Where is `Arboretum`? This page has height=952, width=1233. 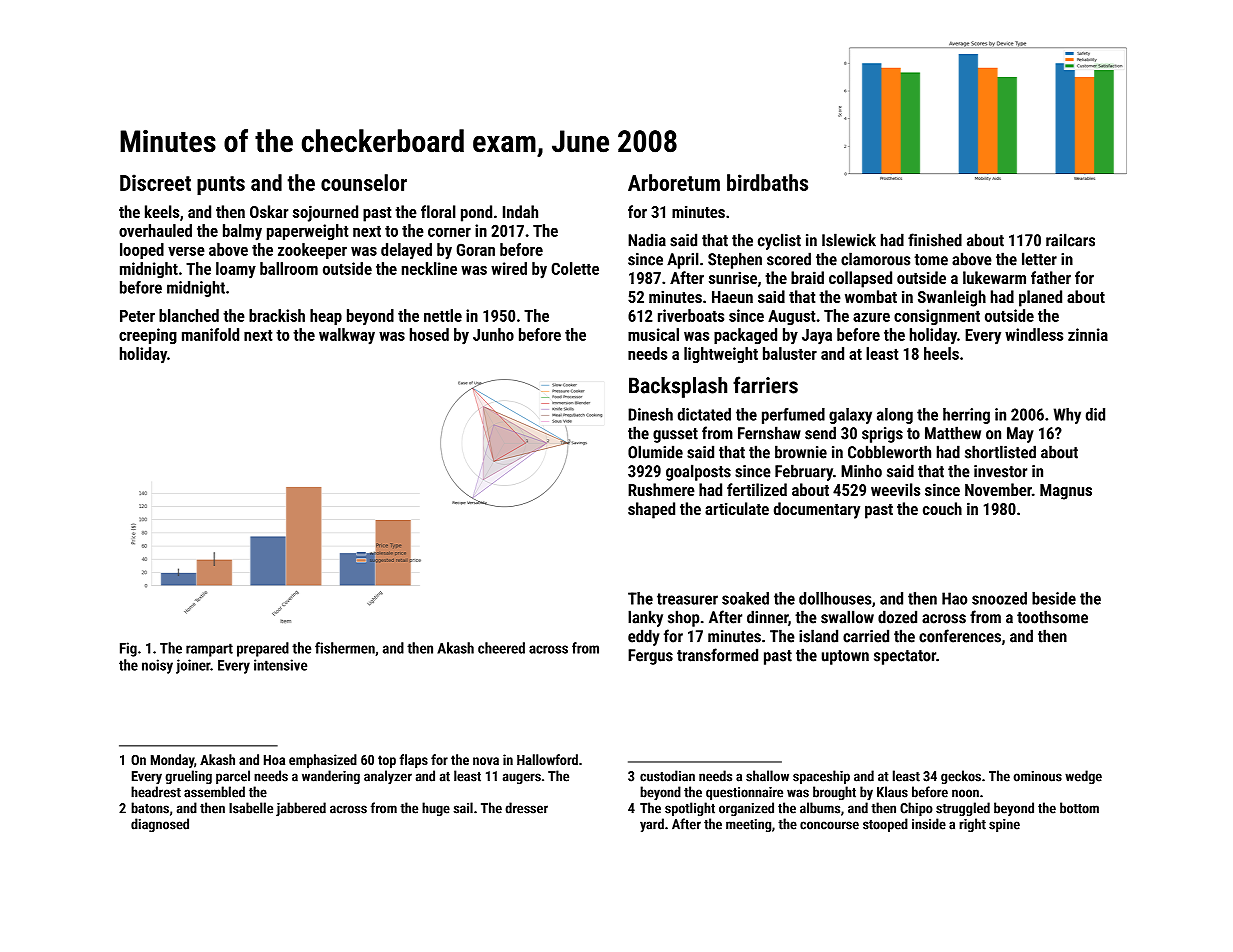
Arboretum is located at coordinates (674, 182).
